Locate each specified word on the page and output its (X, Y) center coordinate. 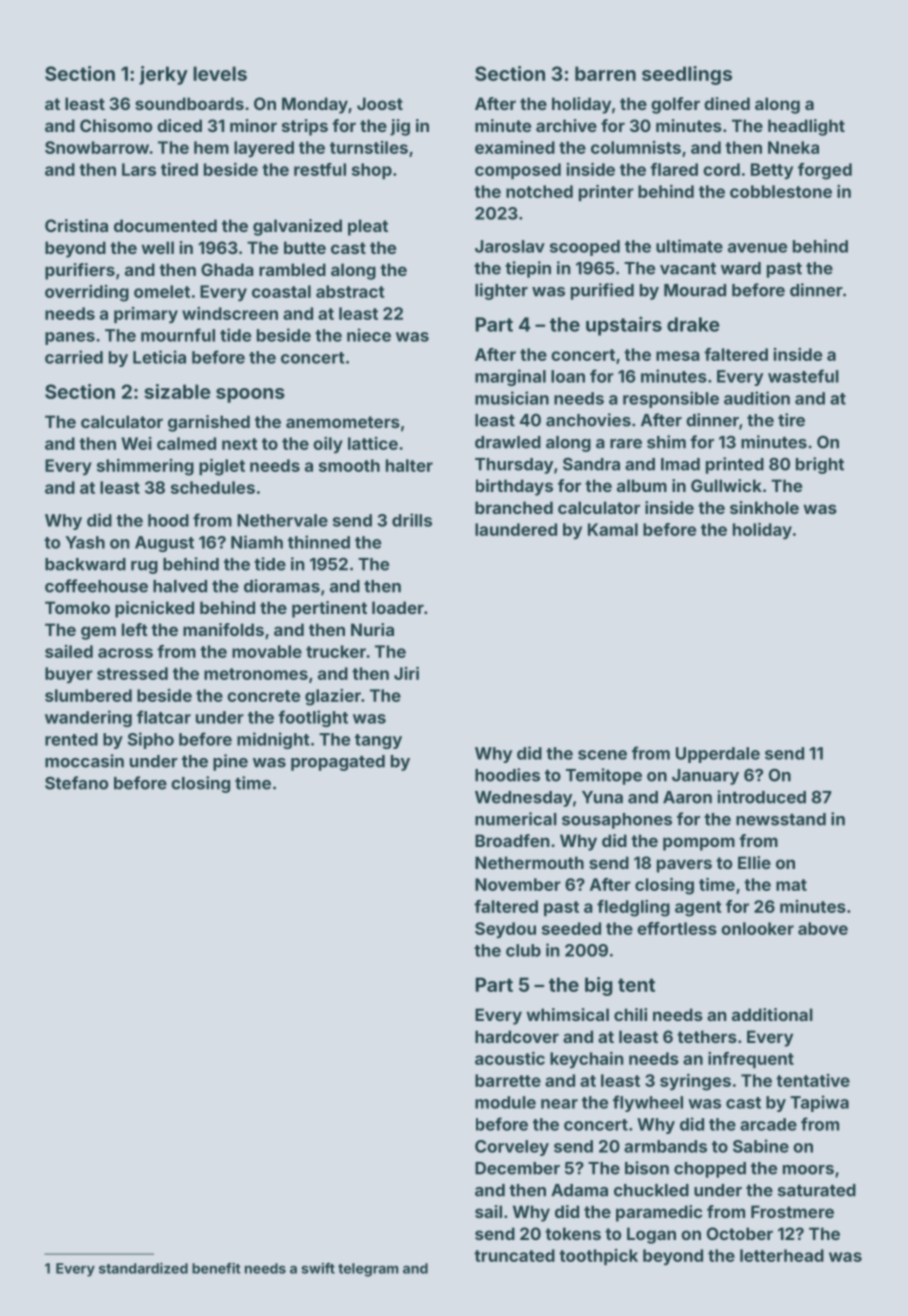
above (823, 928)
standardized (143, 1268)
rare (626, 444)
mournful (178, 335)
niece (369, 335)
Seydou (505, 930)
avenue (757, 248)
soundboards (189, 103)
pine (230, 762)
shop (372, 171)
